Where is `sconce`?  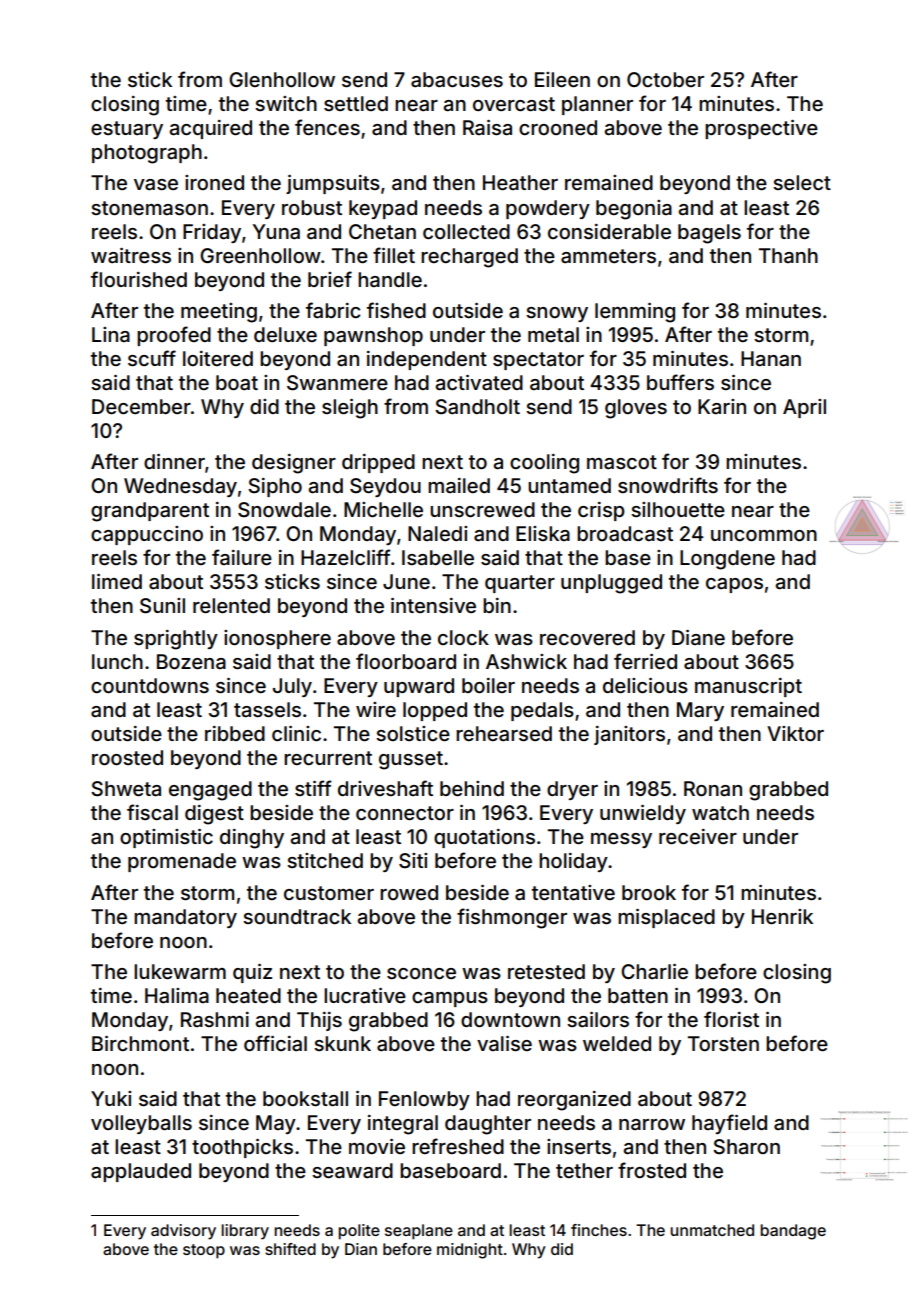 sconce is located at coordinates (421, 973).
